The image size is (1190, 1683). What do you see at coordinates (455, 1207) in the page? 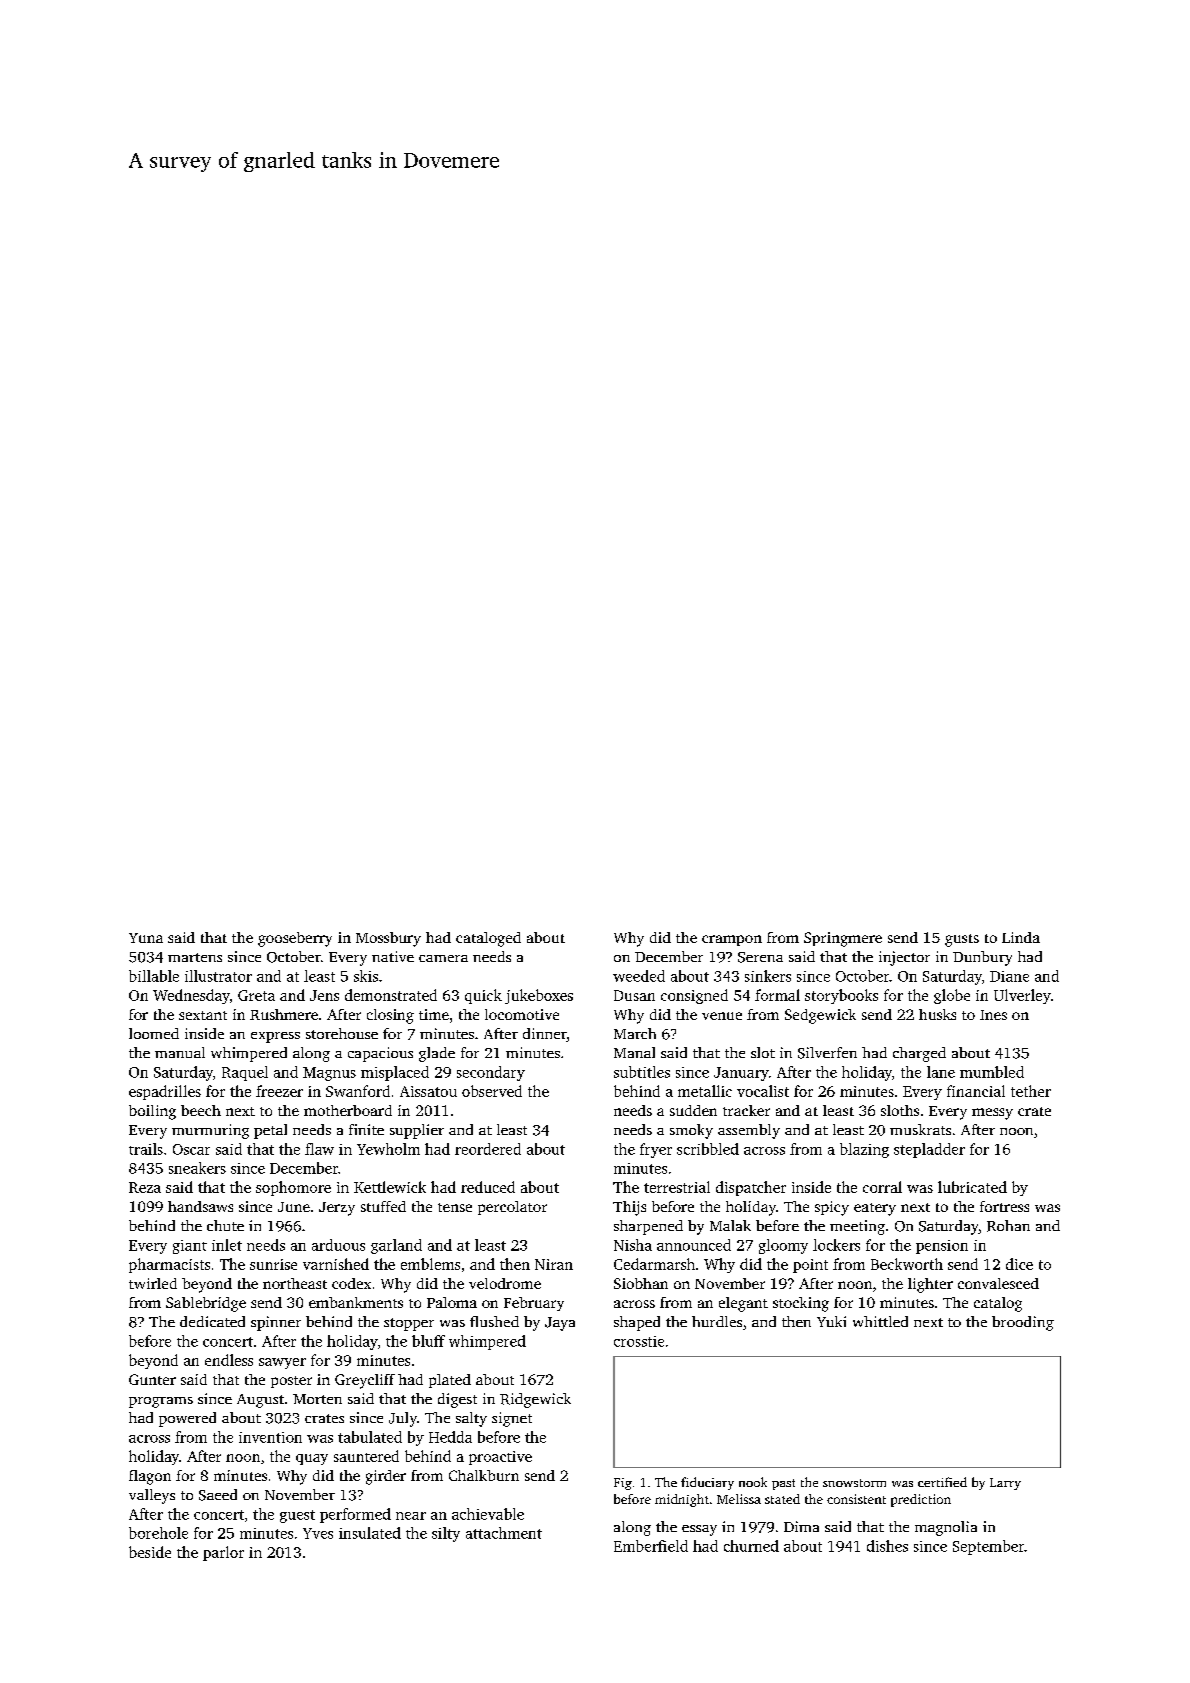
I see `tense` at bounding box center [455, 1207].
